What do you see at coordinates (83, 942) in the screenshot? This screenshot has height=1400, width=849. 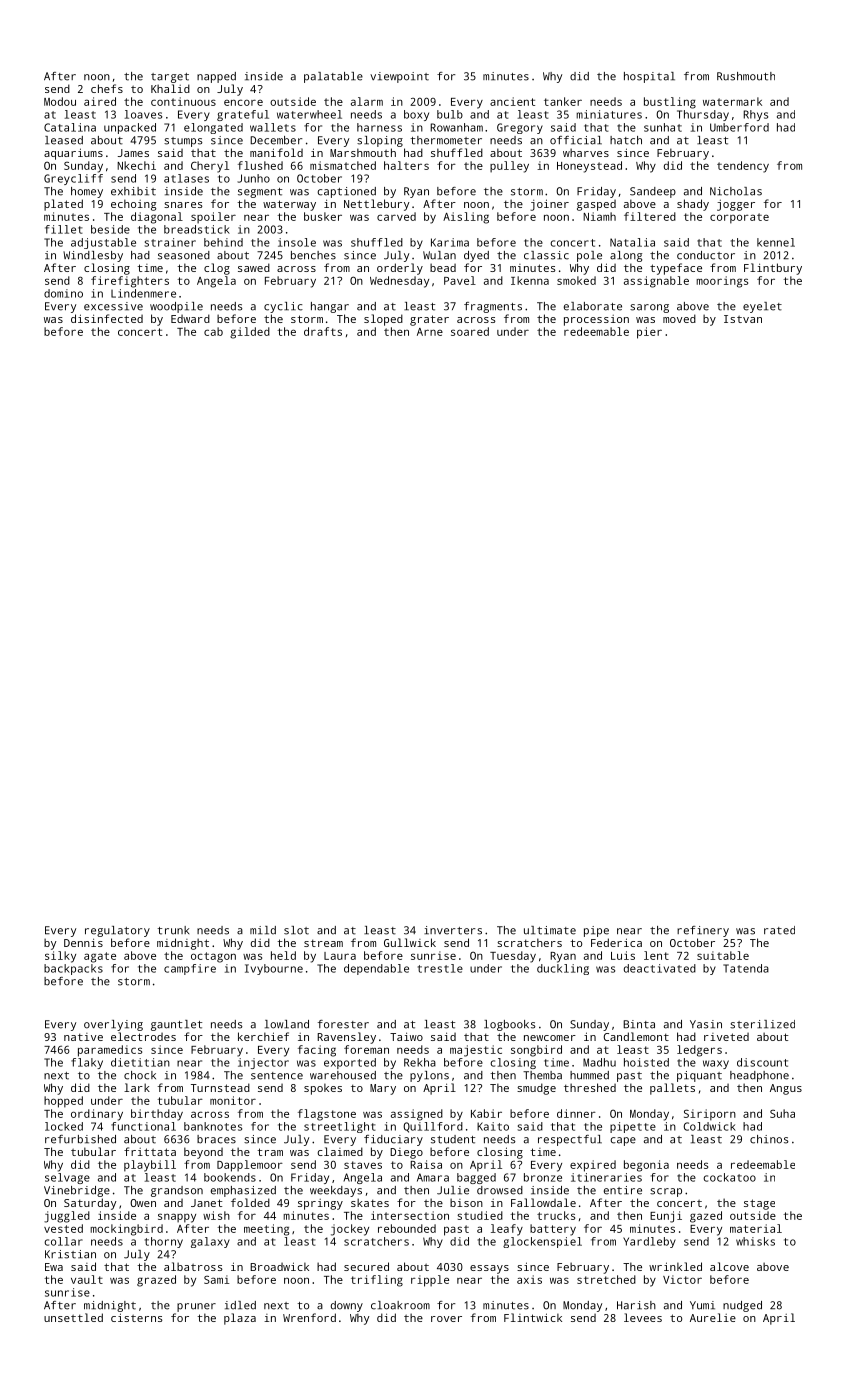 I see `Dennis` at bounding box center [83, 942].
